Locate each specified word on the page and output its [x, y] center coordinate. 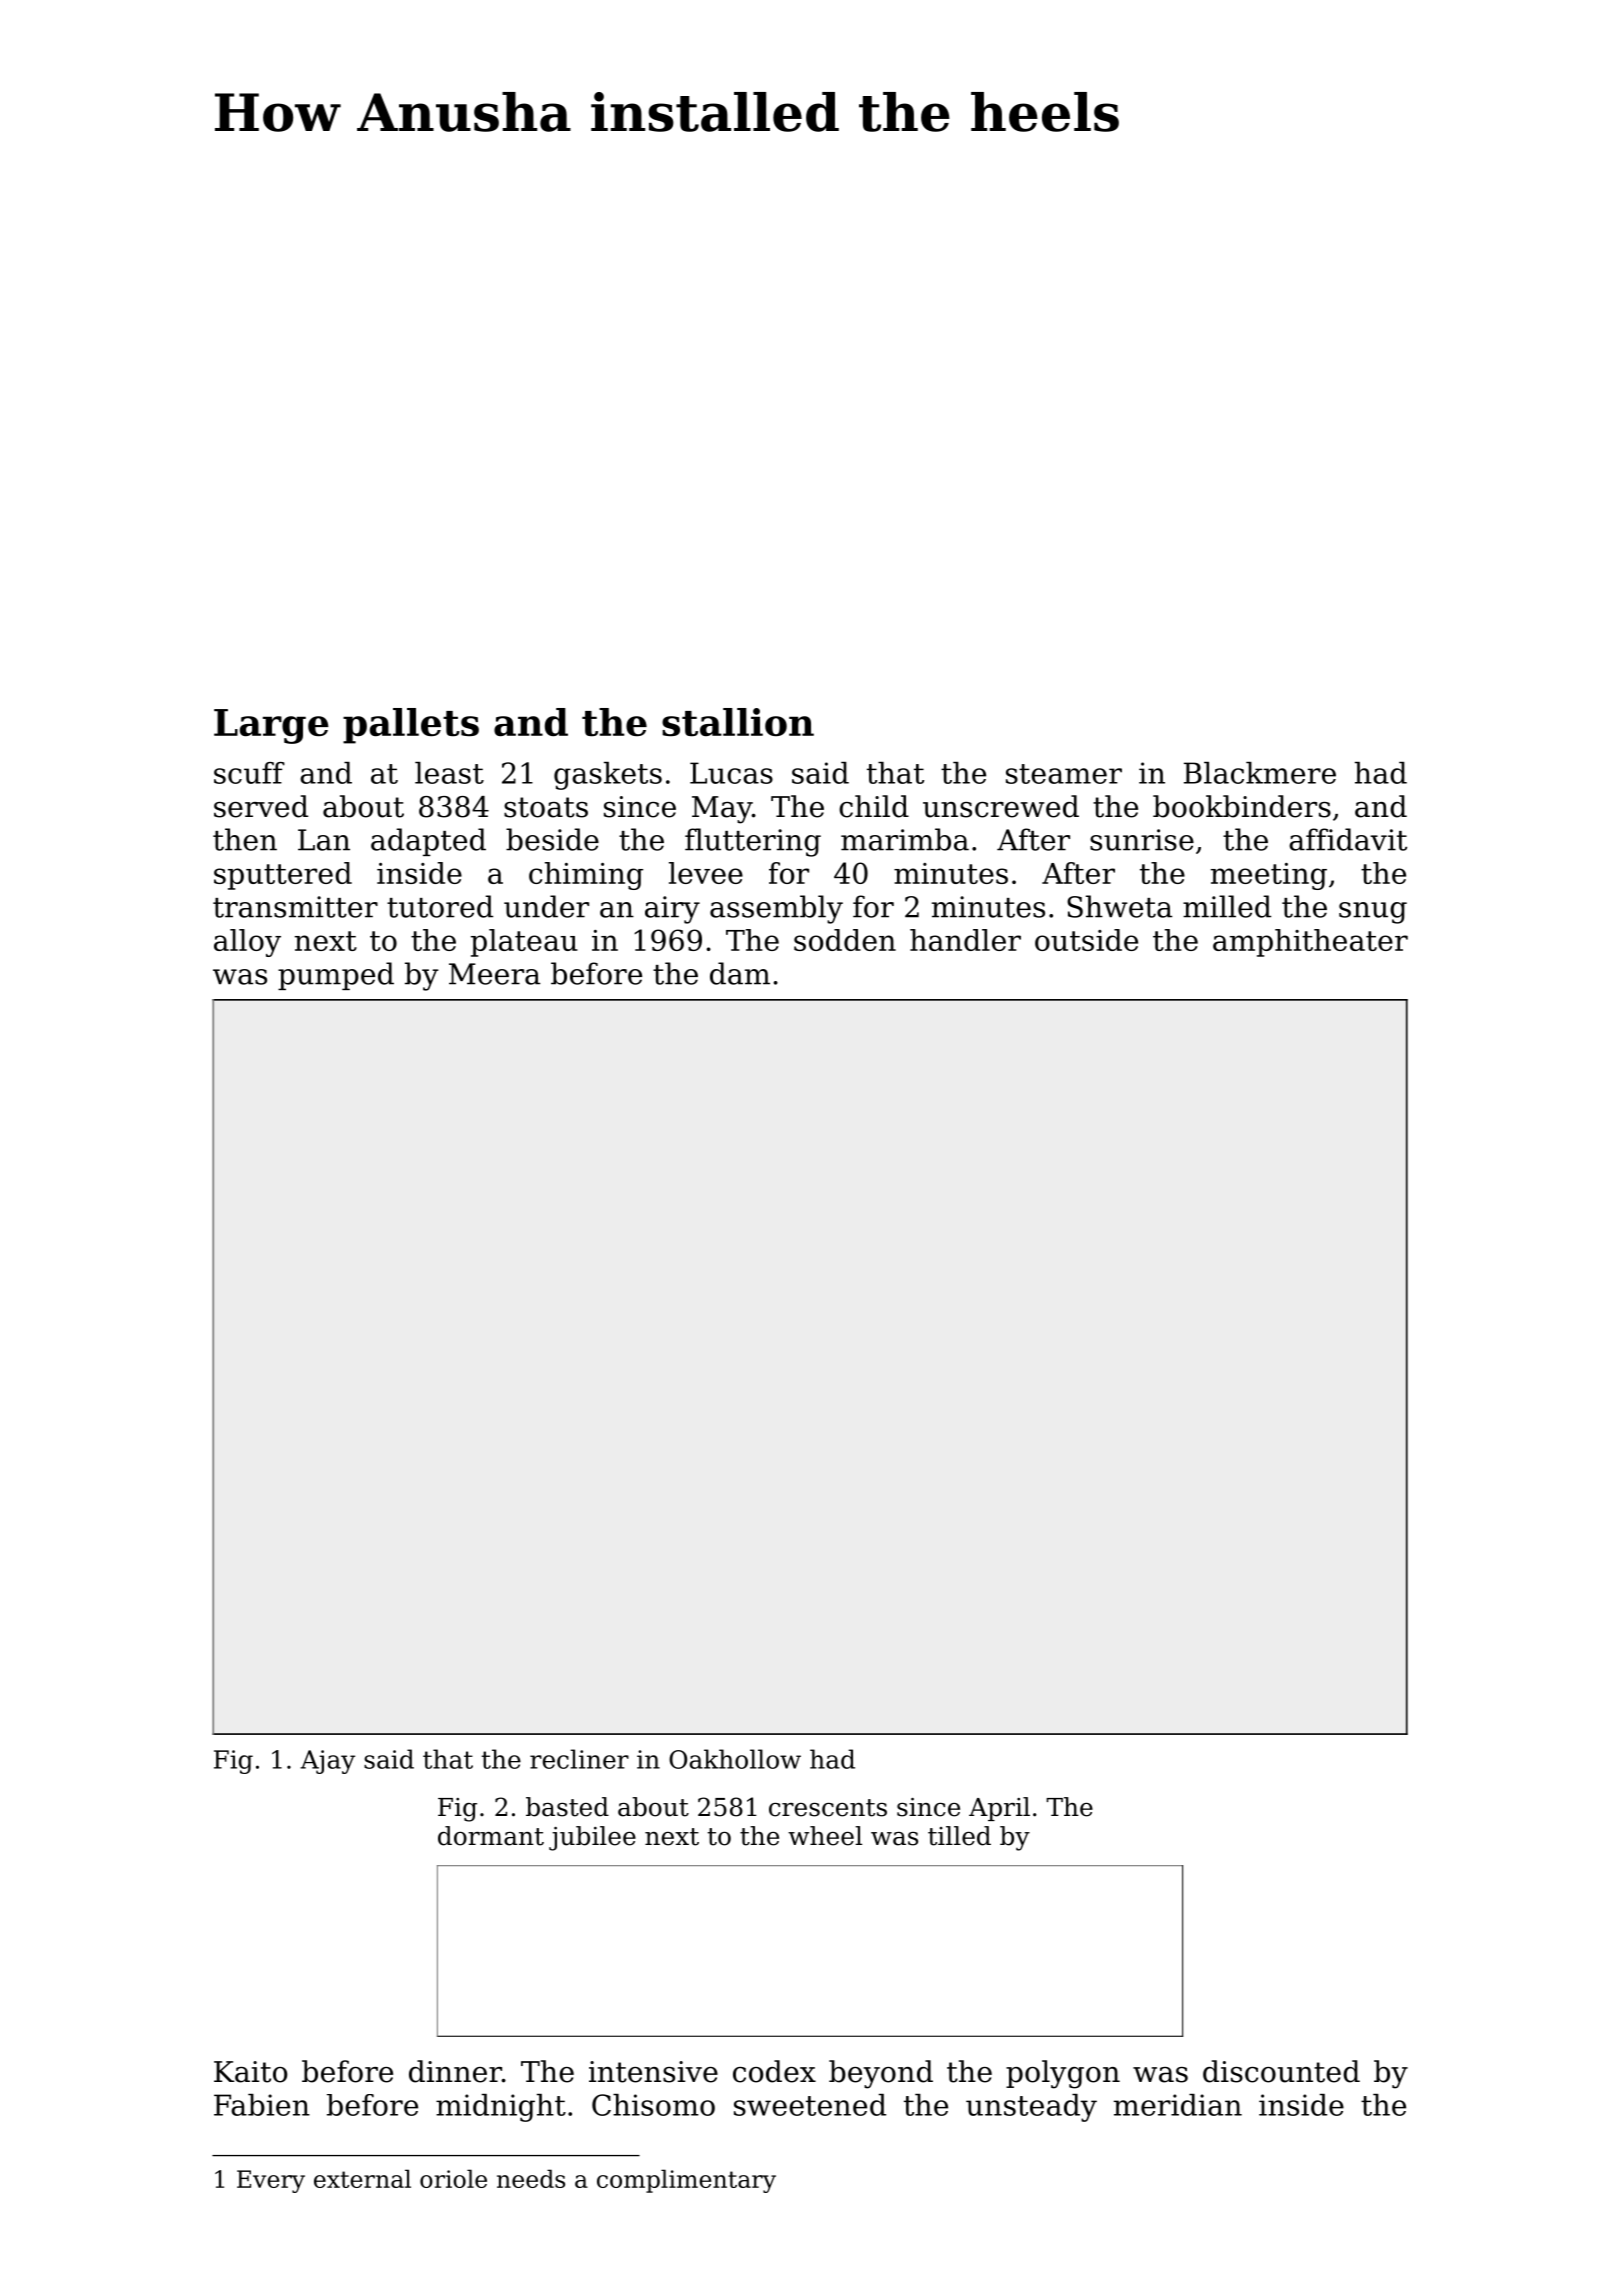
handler [965, 940]
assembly [776, 909]
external [362, 2178]
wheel [825, 1836]
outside [1086, 940]
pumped [336, 976]
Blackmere [1260, 773]
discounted [1281, 2071]
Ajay [327, 1762]
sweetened [810, 2105]
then [245, 839]
